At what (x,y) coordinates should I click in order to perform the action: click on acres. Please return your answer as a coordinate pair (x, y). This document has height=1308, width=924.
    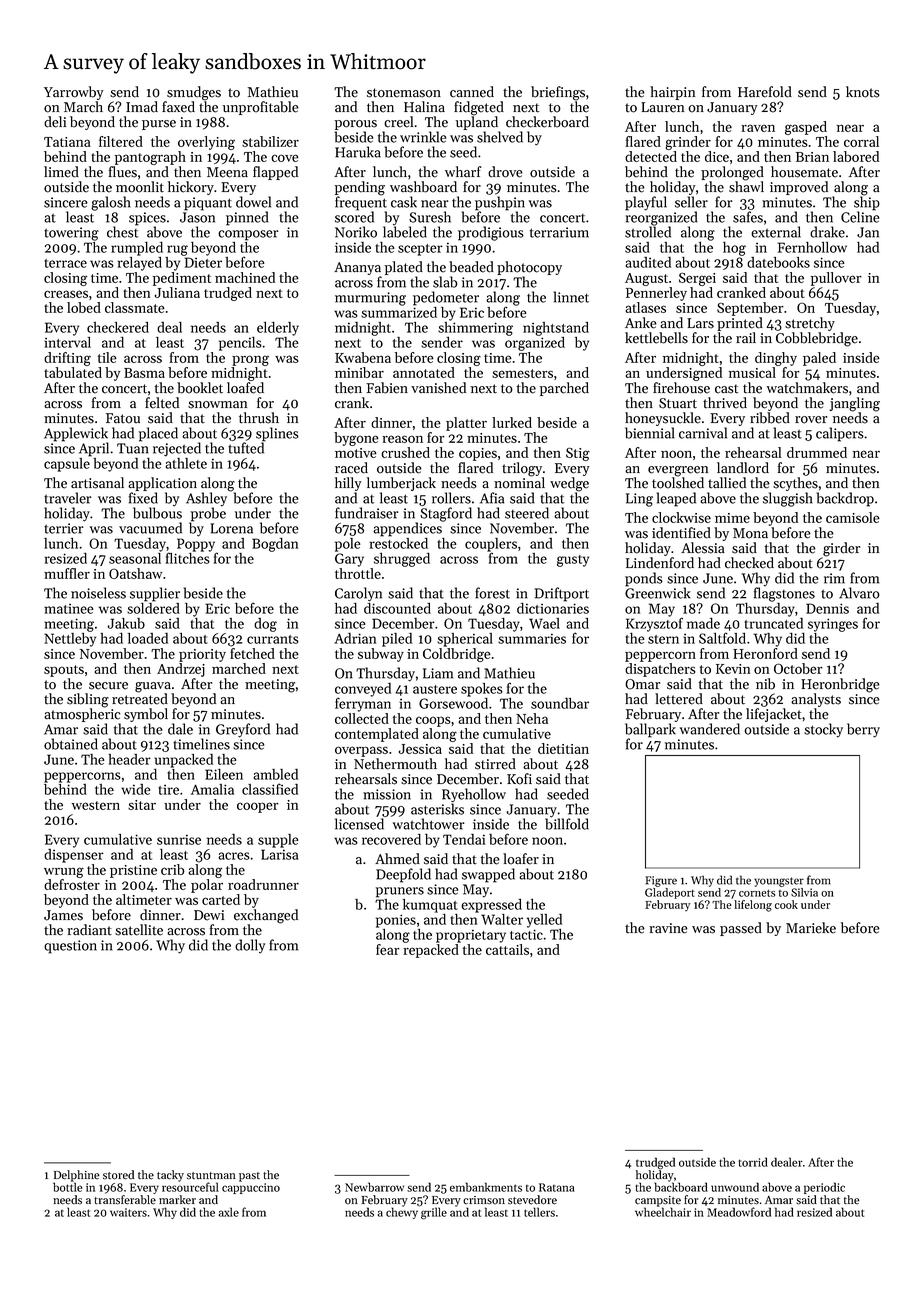
    Looking at the image, I should click on (234, 856).
